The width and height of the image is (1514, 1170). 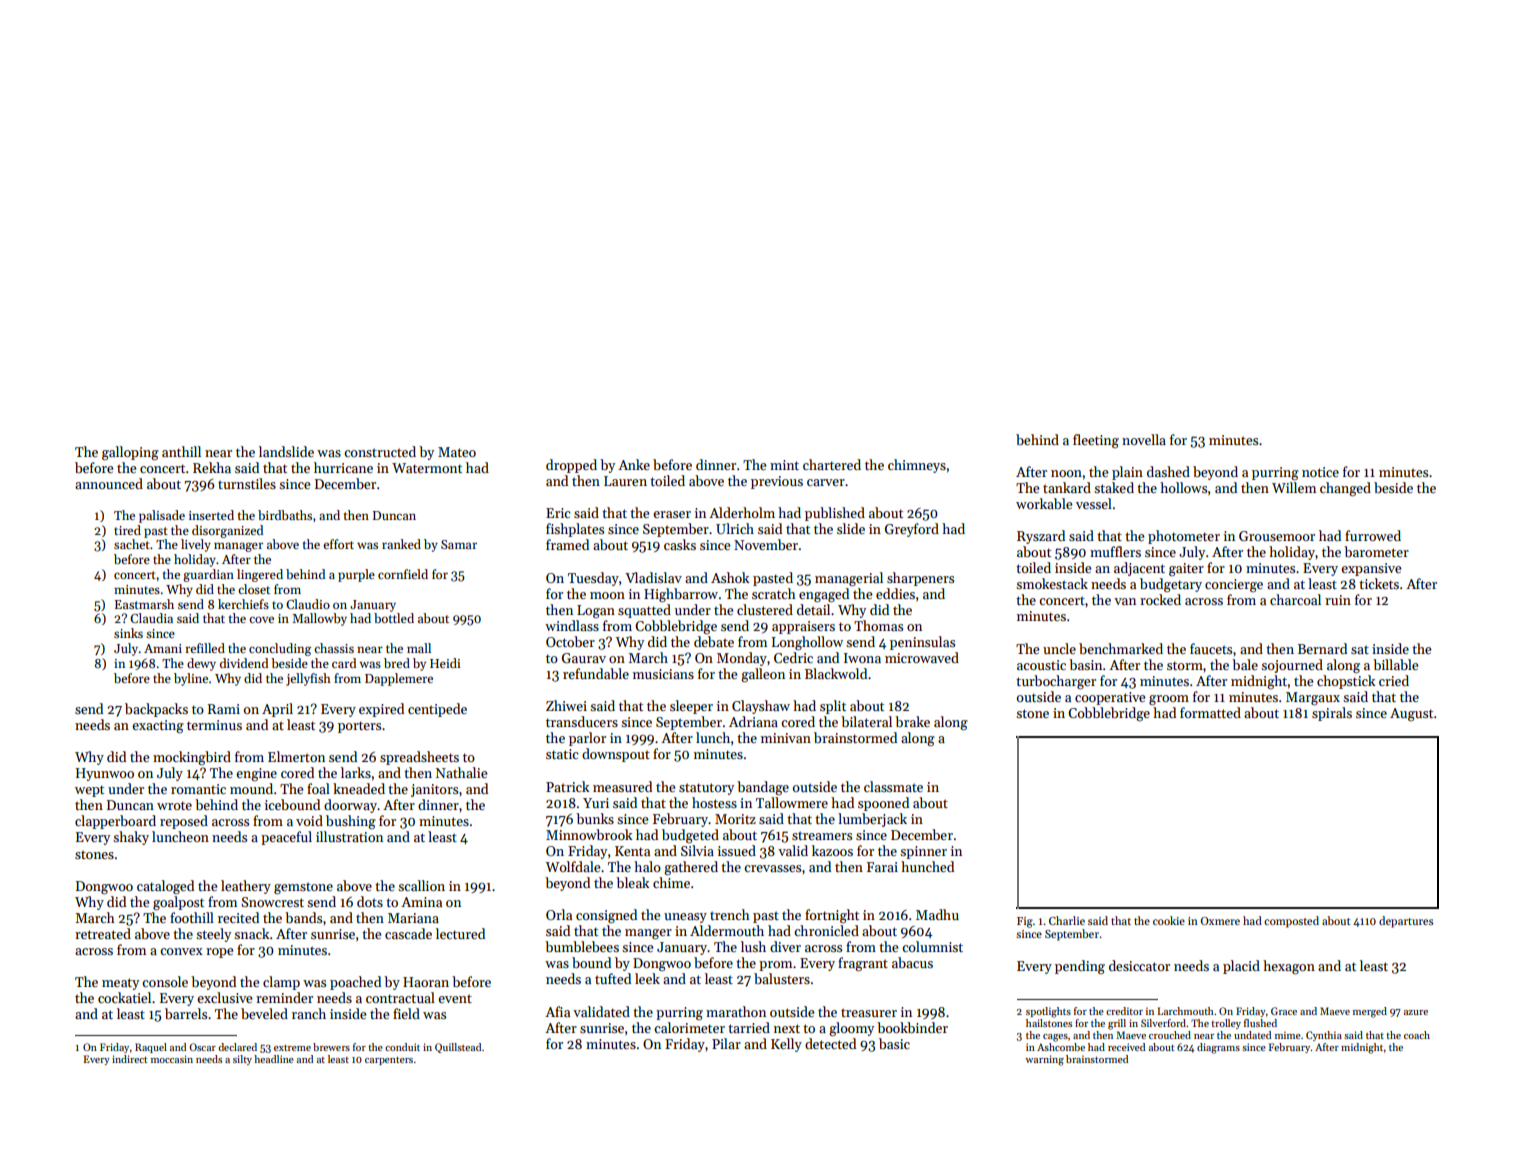 I want to click on constructed, so click(x=380, y=451).
